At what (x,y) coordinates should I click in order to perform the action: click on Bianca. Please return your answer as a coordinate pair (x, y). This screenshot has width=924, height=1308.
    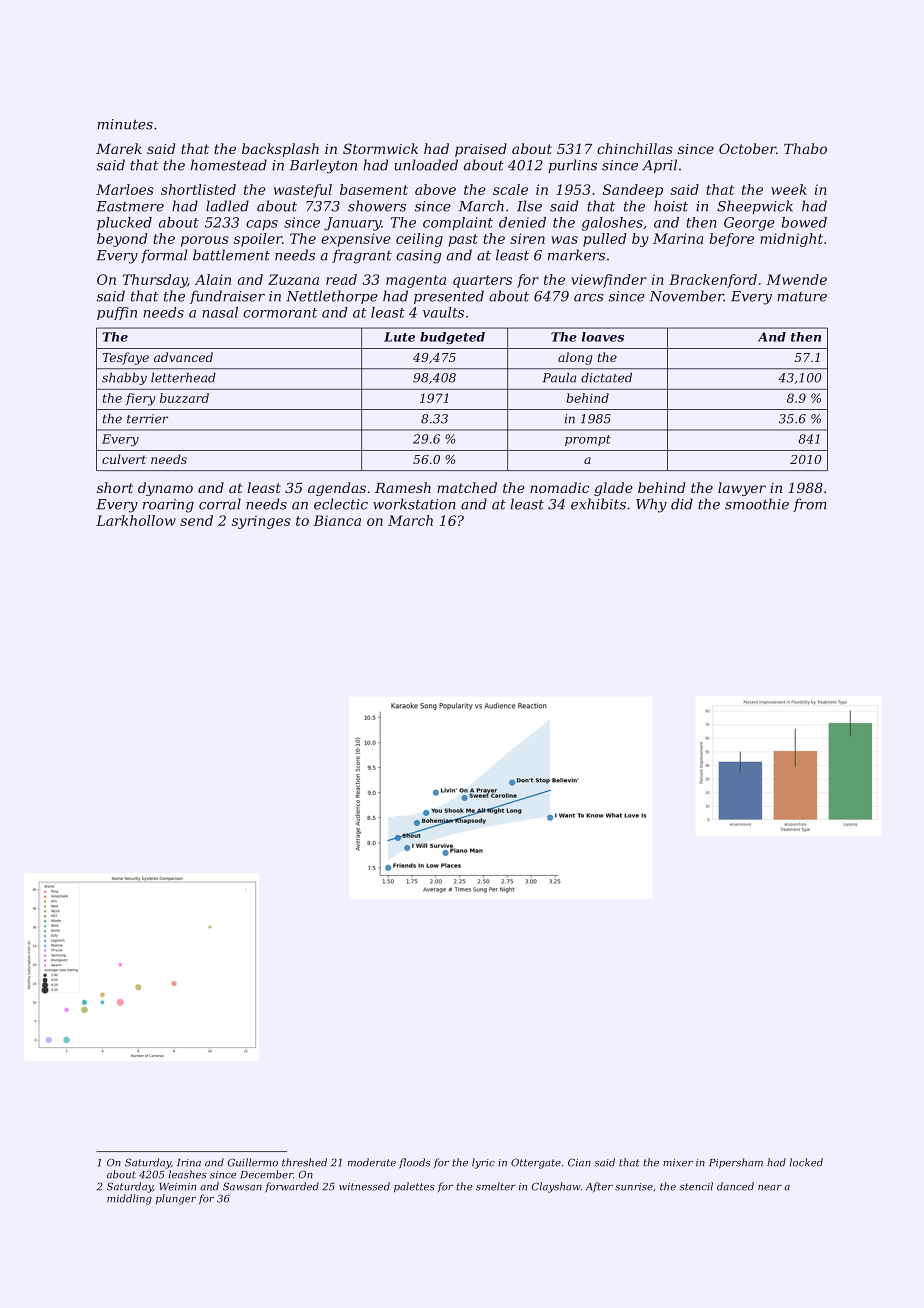
    Looking at the image, I should click on (337, 520).
